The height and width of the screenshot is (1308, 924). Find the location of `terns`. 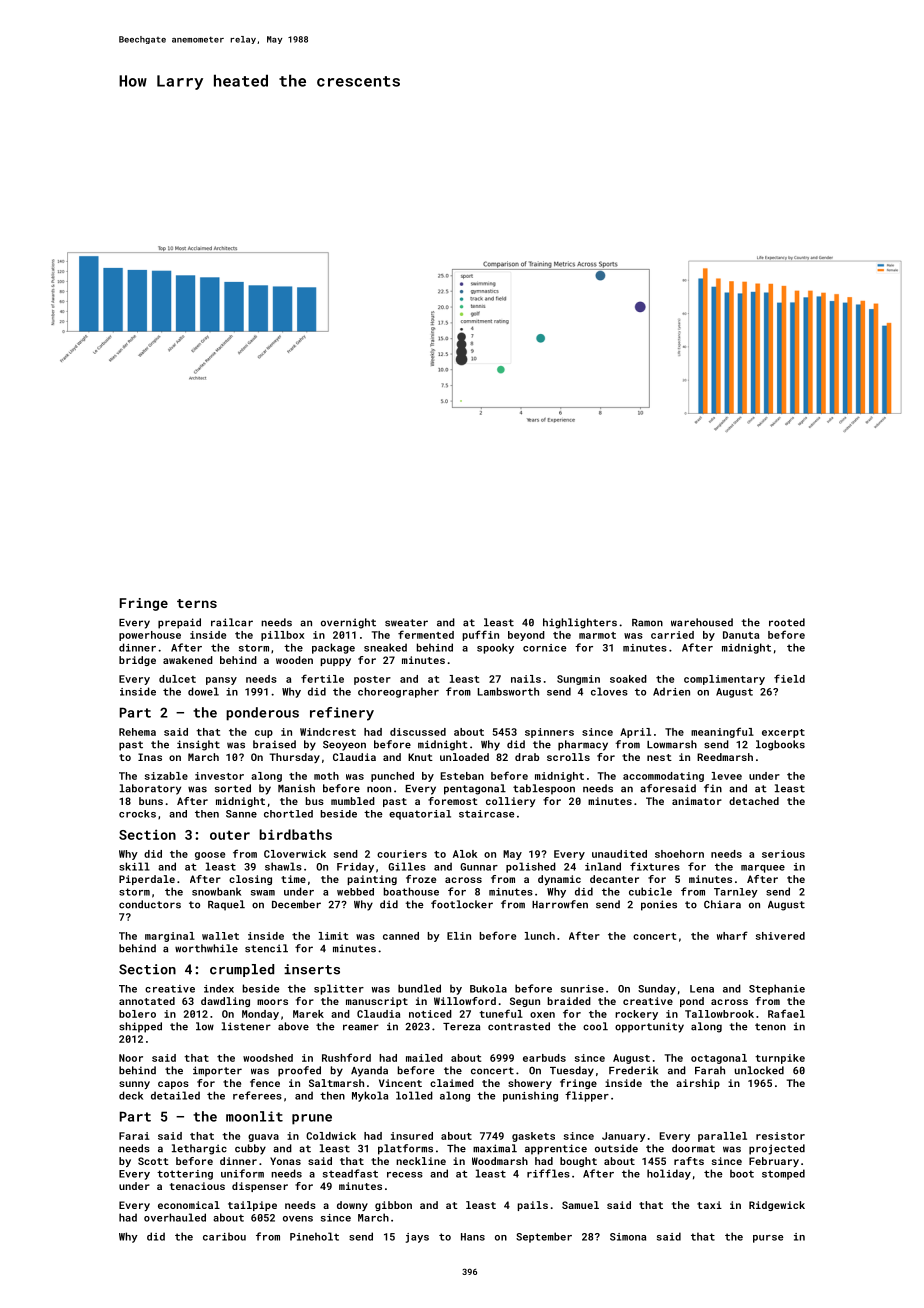

terns is located at coordinates (197, 603).
